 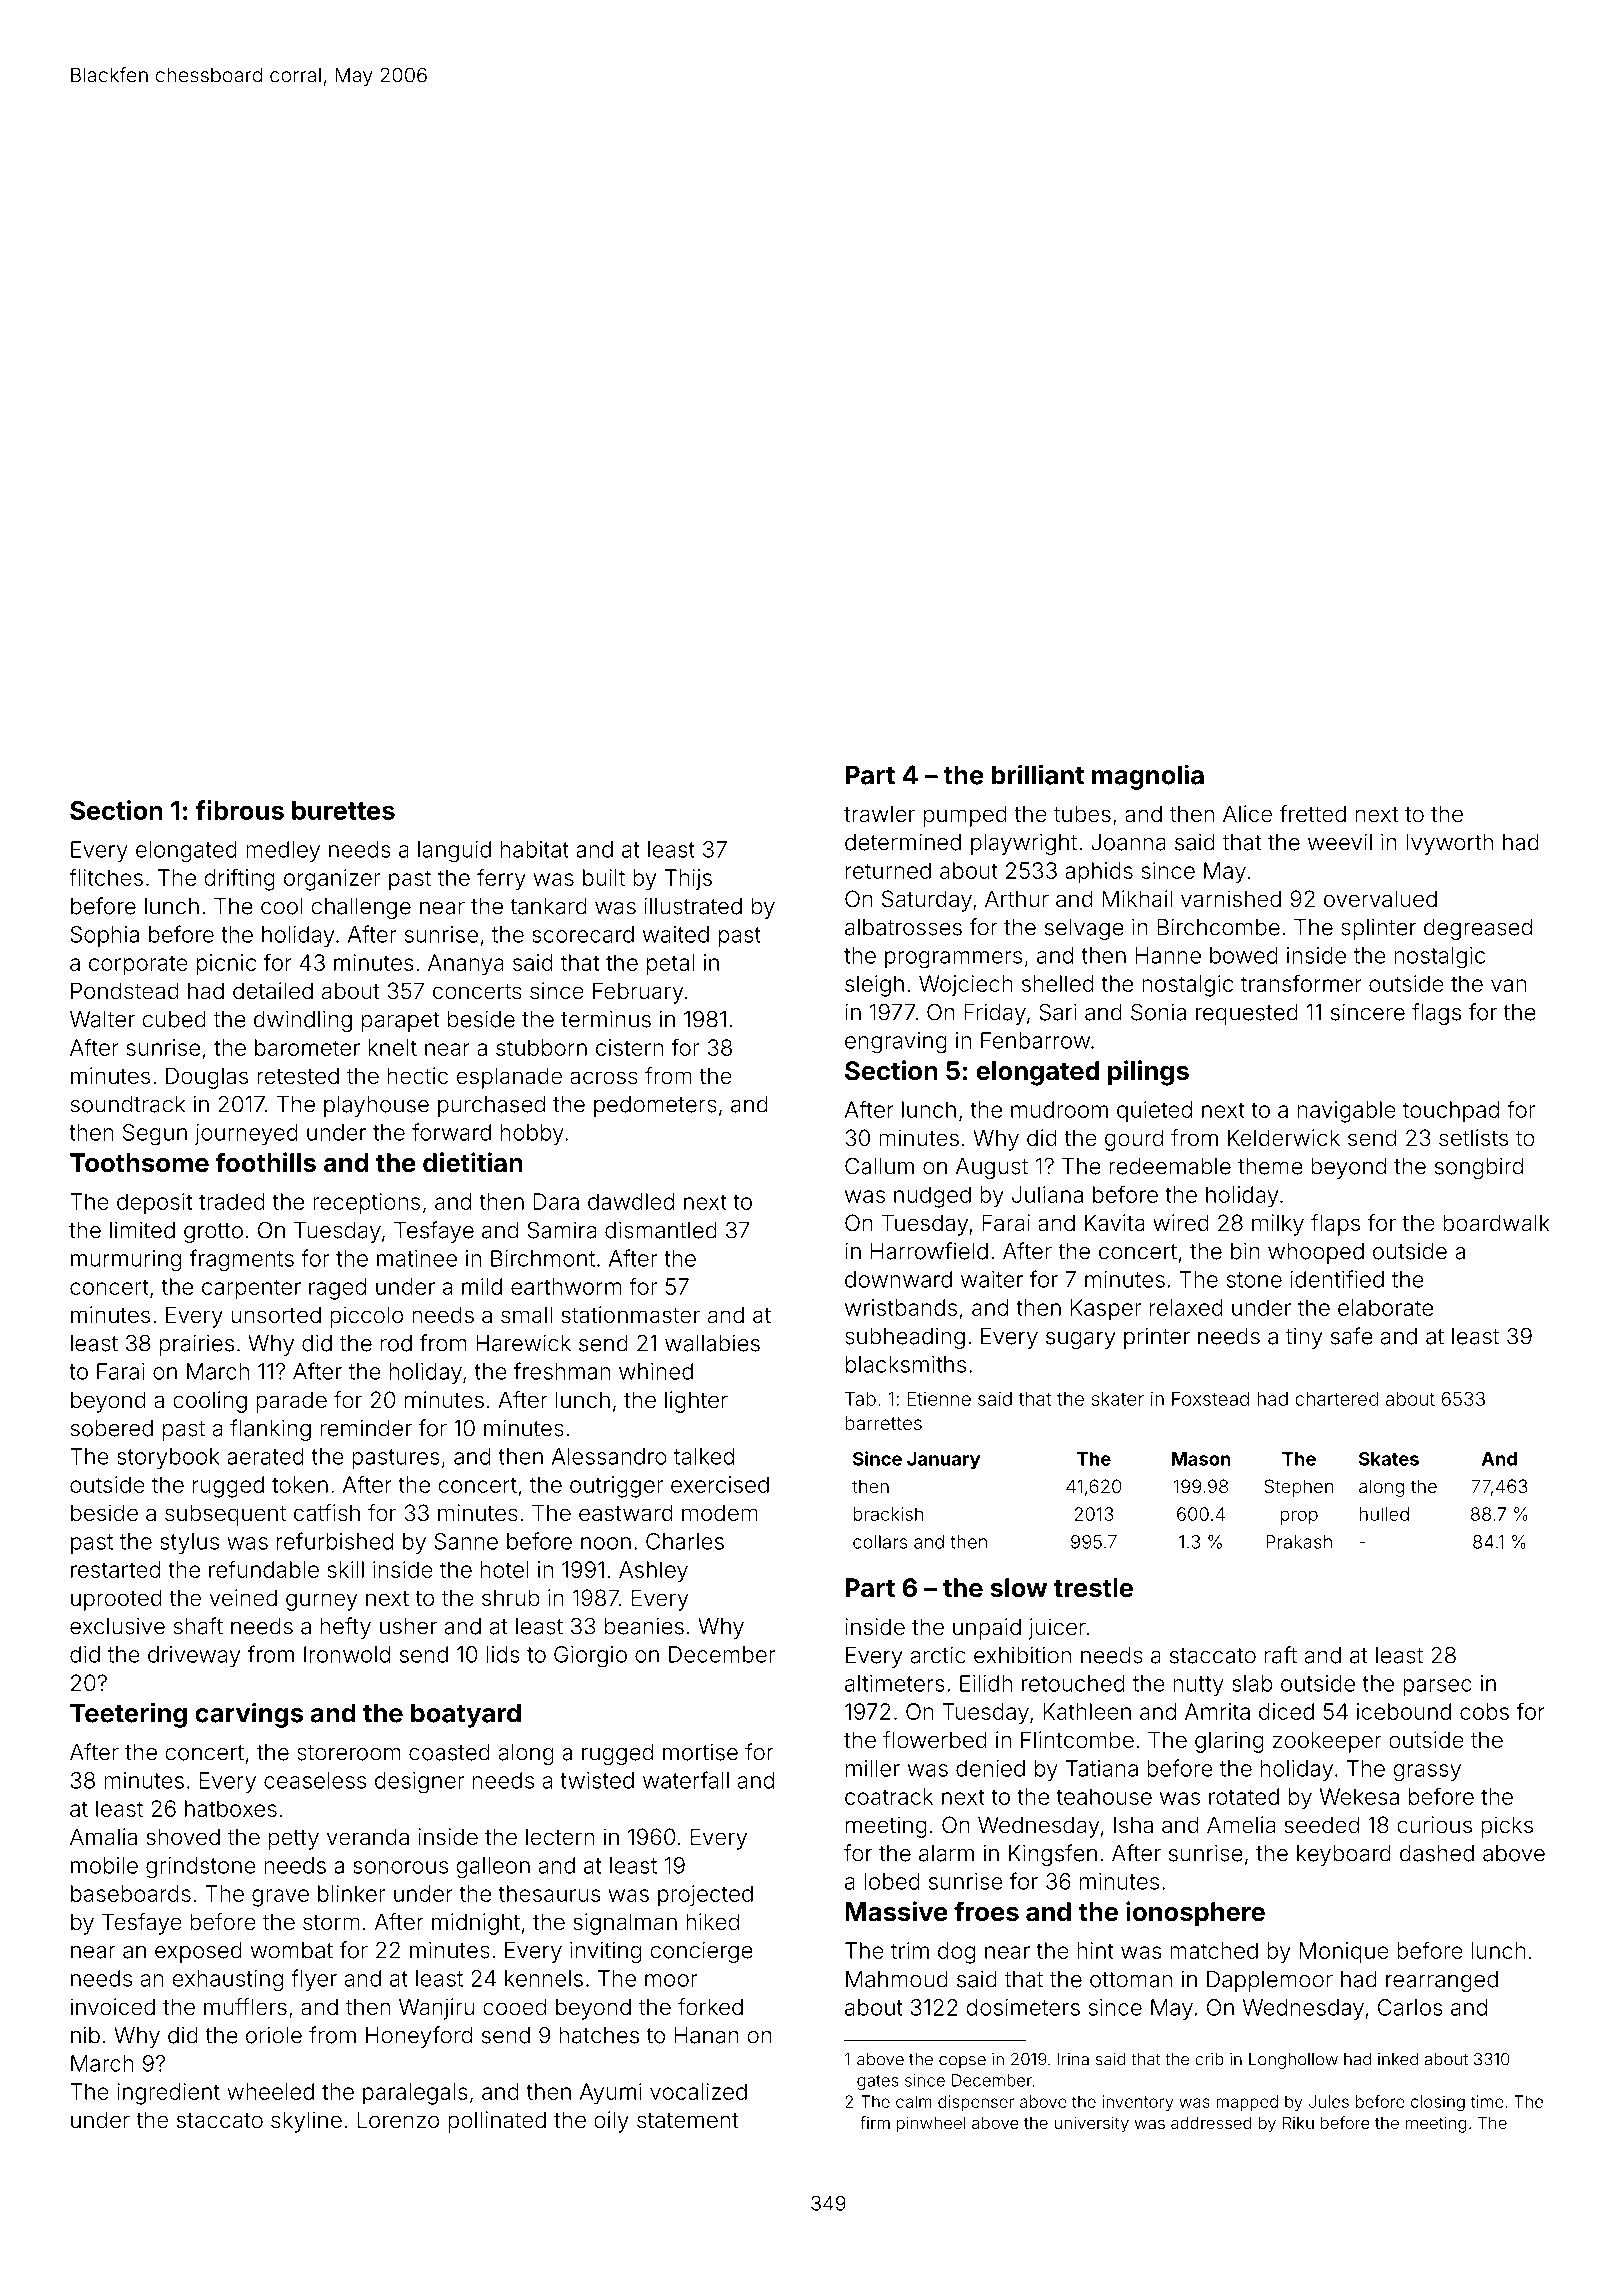 I want to click on lobed, so click(x=892, y=1881).
